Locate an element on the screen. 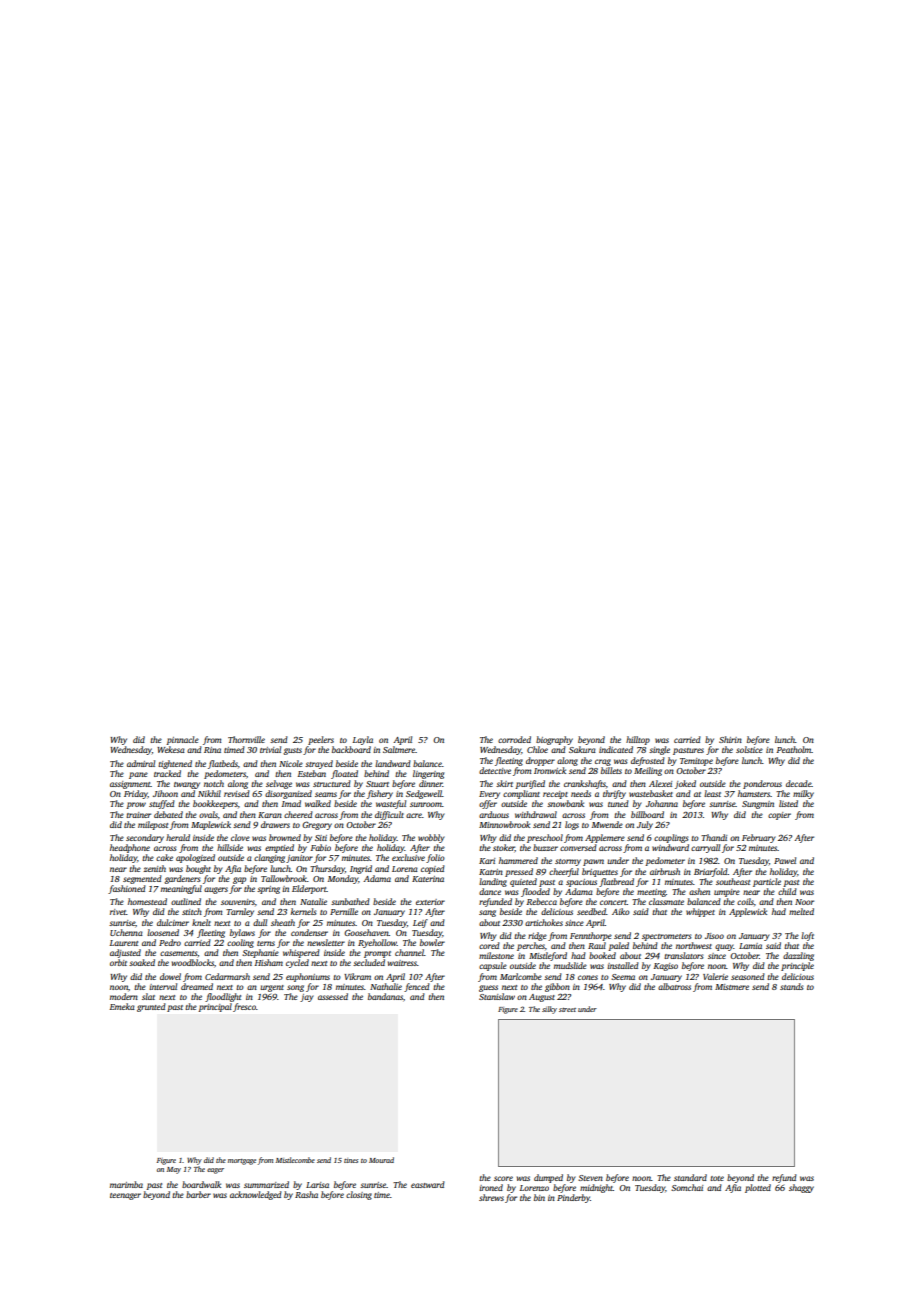  buzzer is located at coordinates (545, 847).
